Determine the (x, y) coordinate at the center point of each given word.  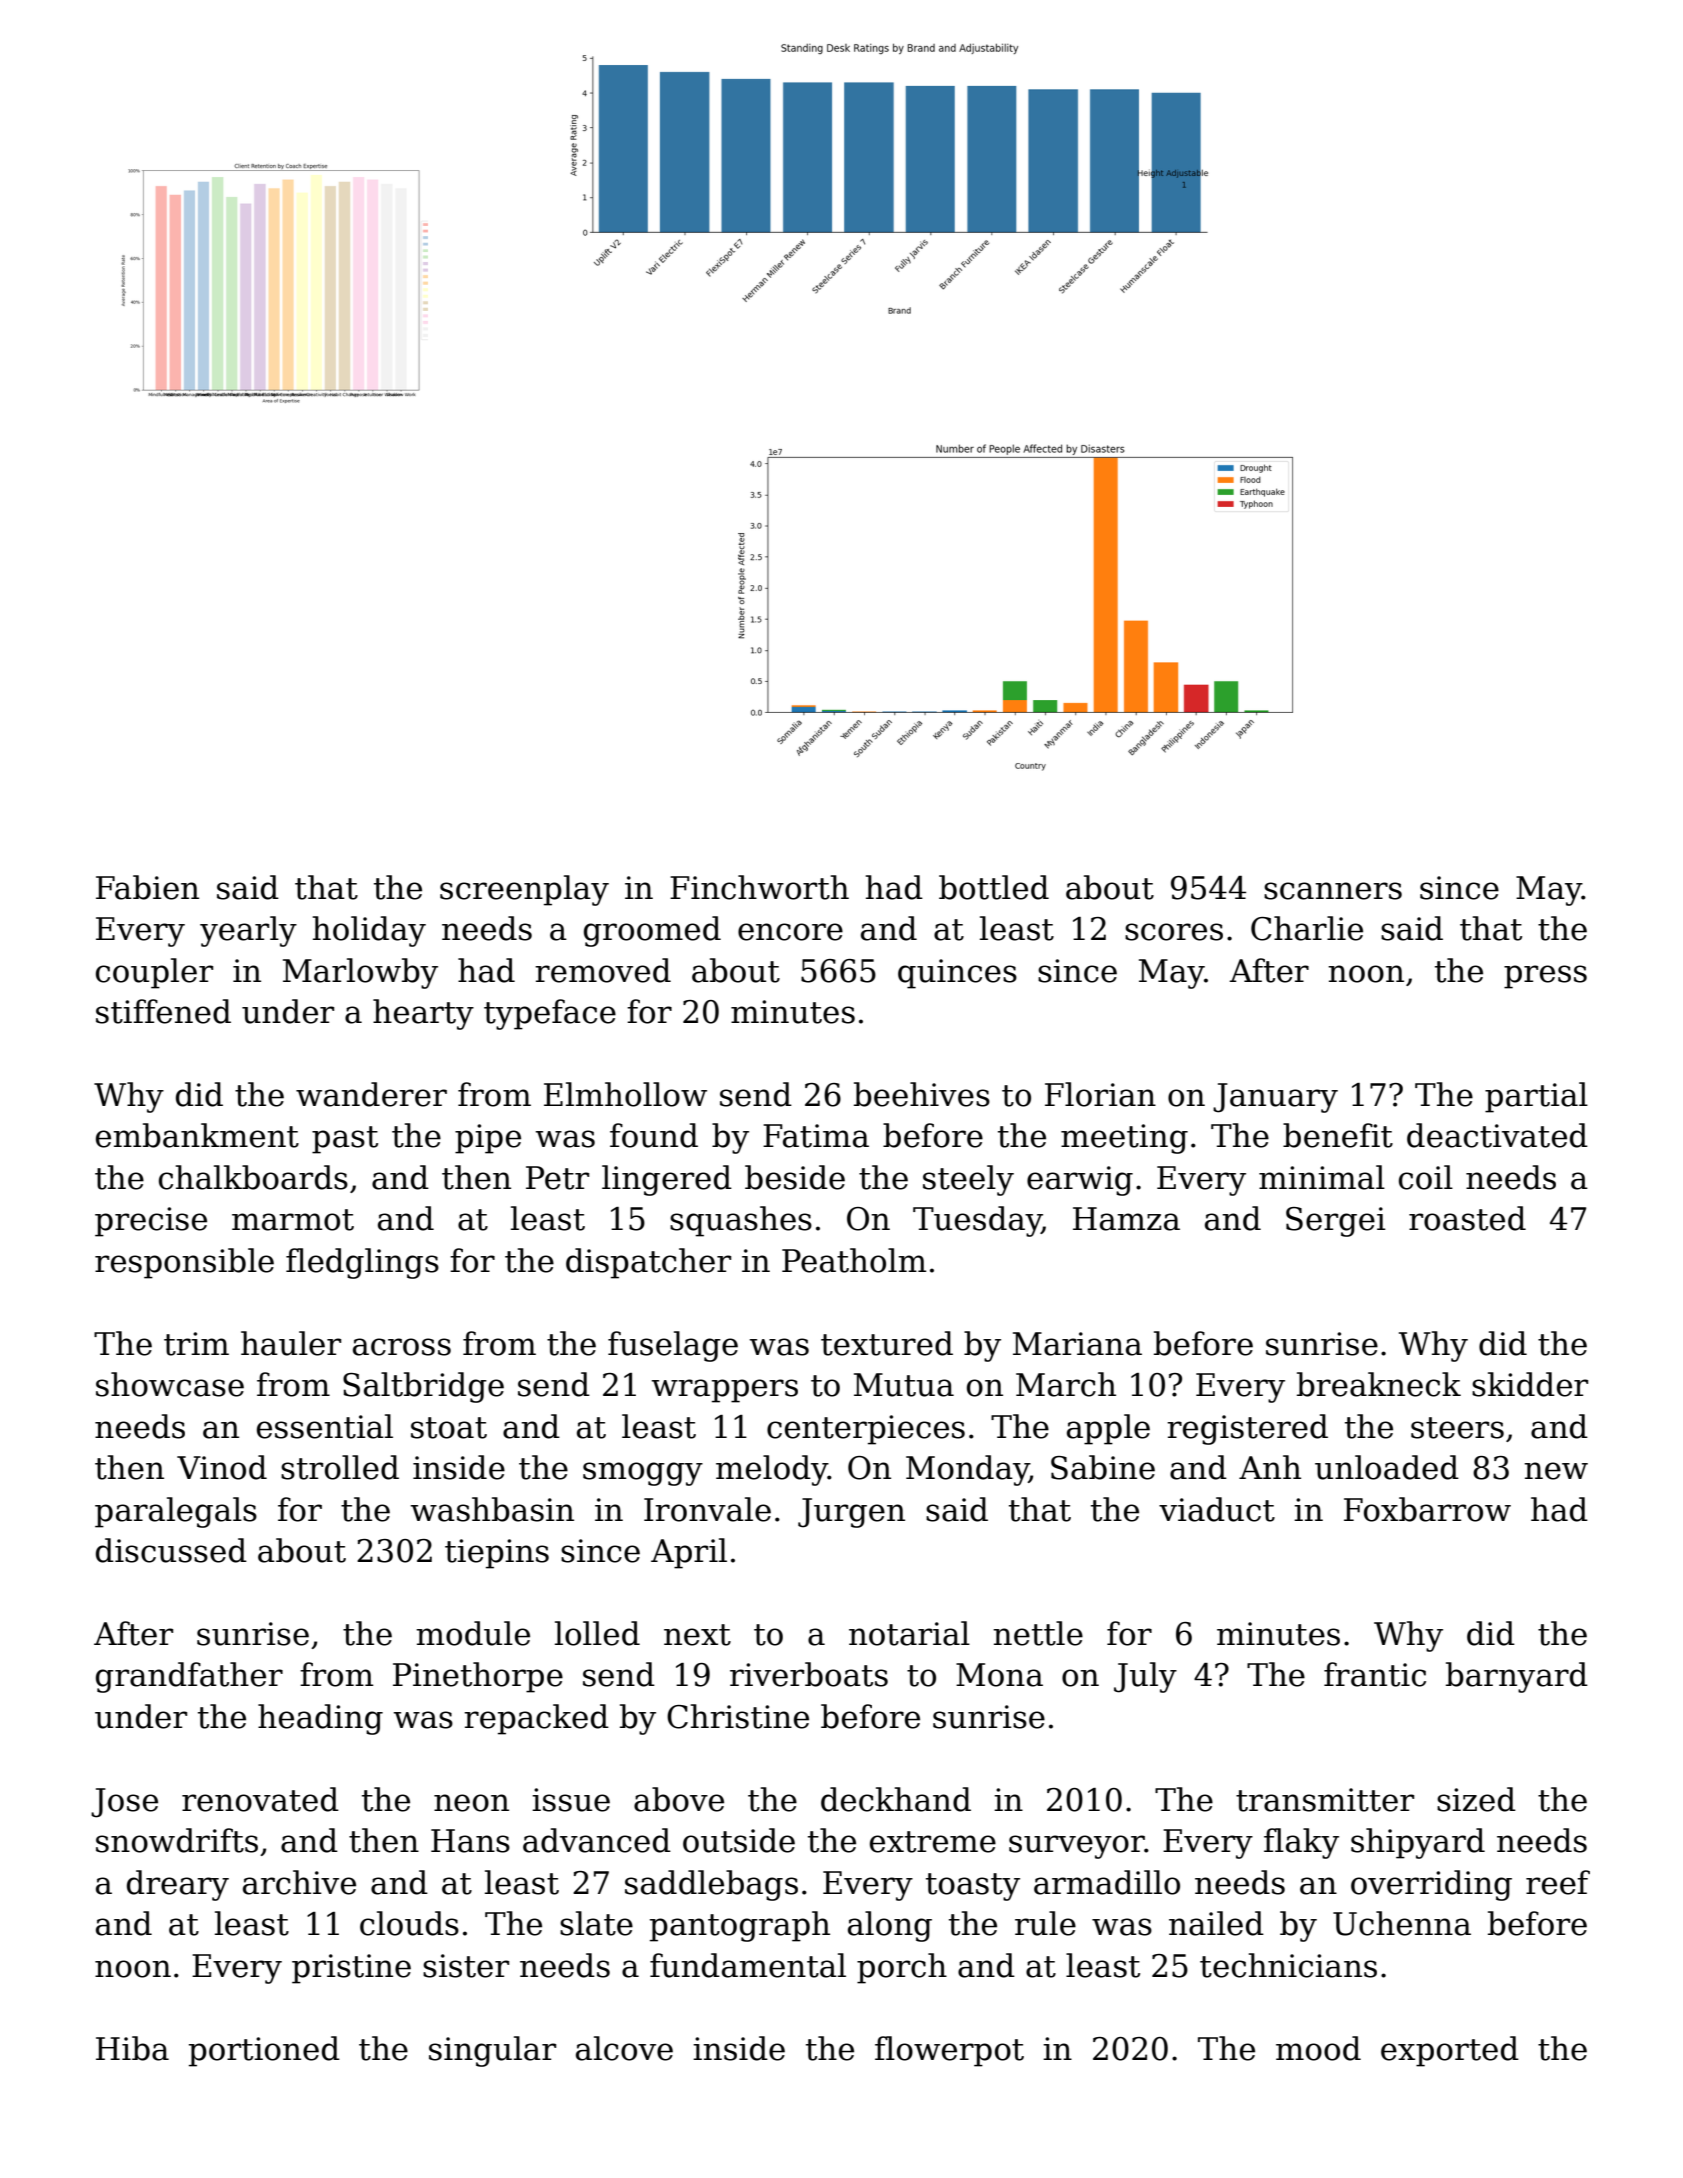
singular (492, 2051)
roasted (1467, 1218)
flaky (1301, 1843)
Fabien (147, 887)
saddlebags (711, 1885)
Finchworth (759, 887)
